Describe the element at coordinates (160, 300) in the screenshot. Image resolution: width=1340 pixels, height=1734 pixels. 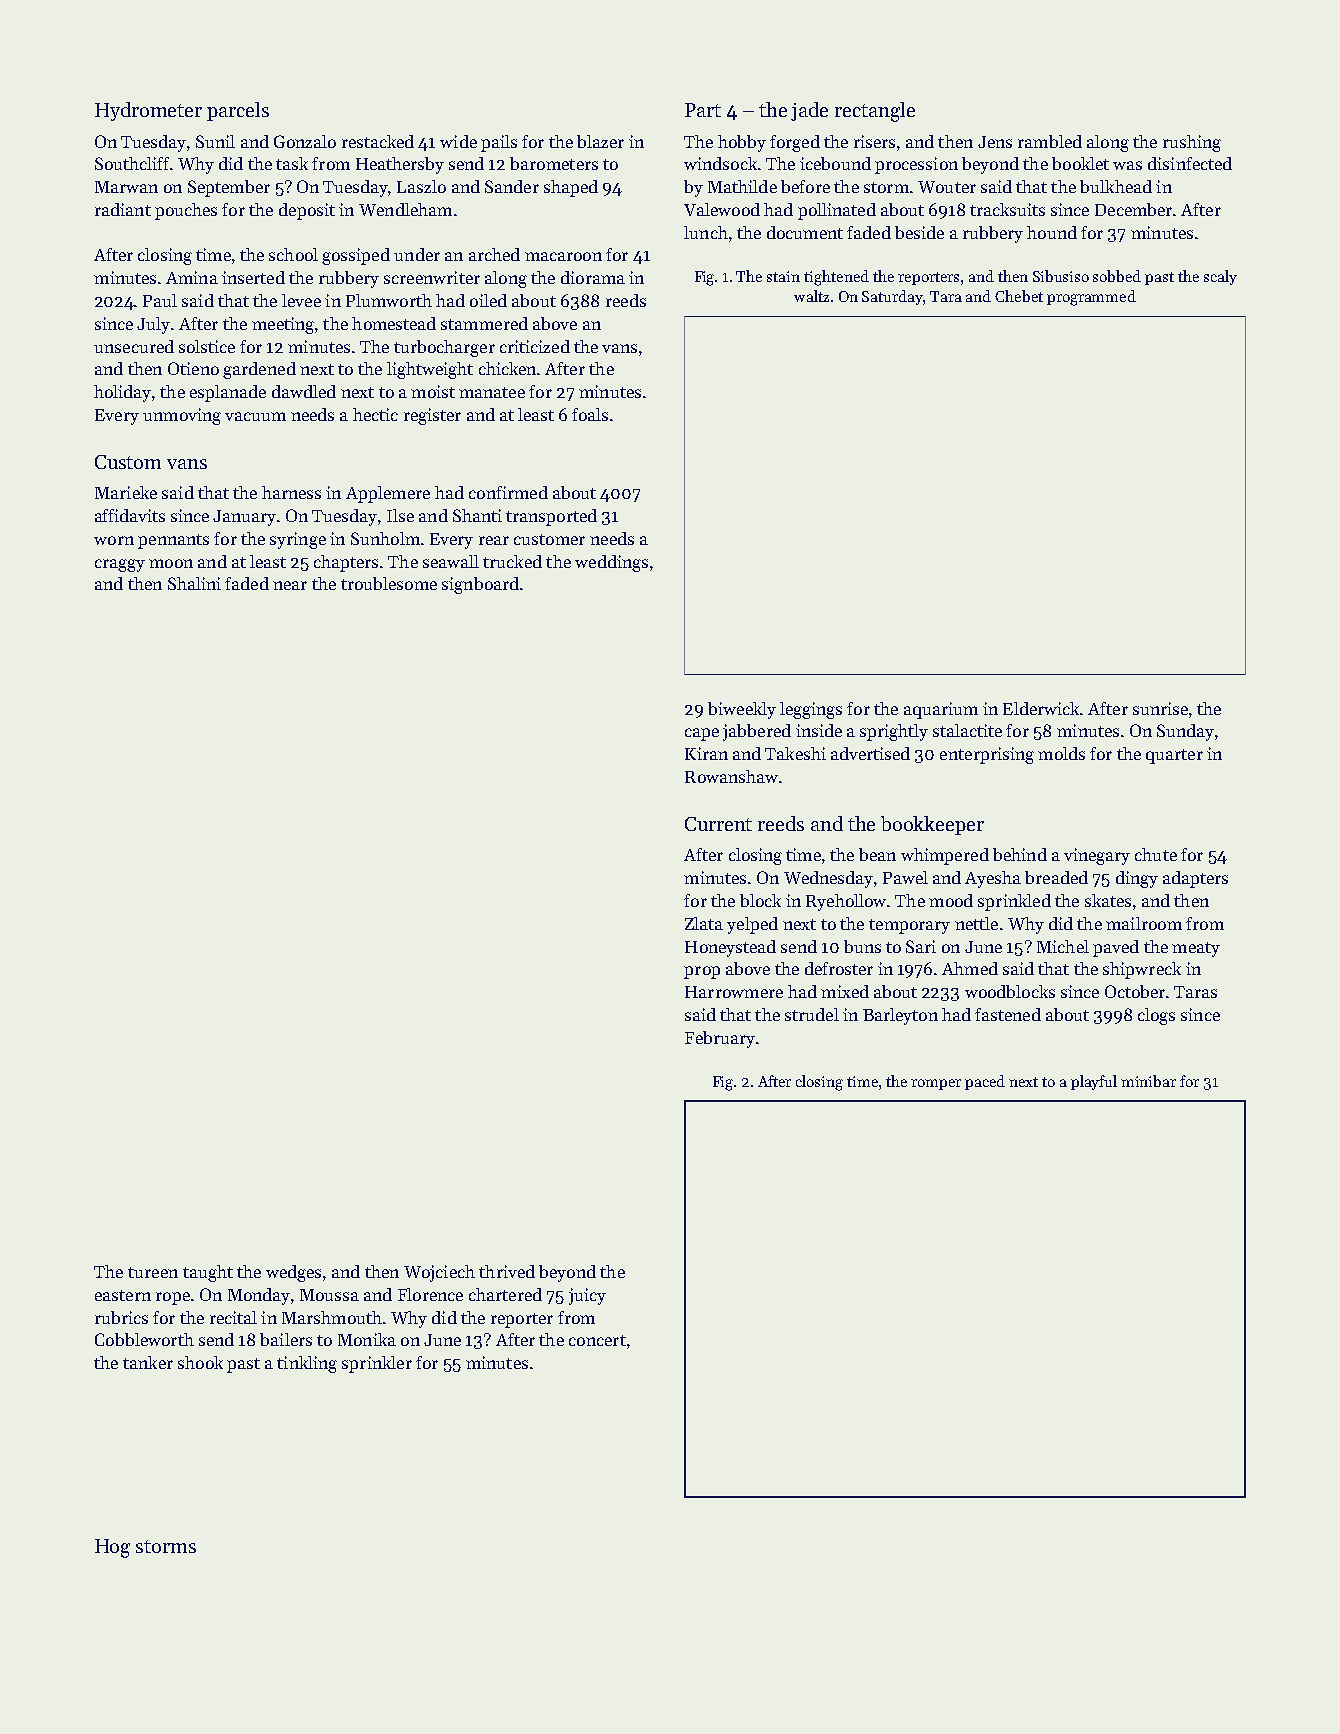
I see `Paul` at that location.
